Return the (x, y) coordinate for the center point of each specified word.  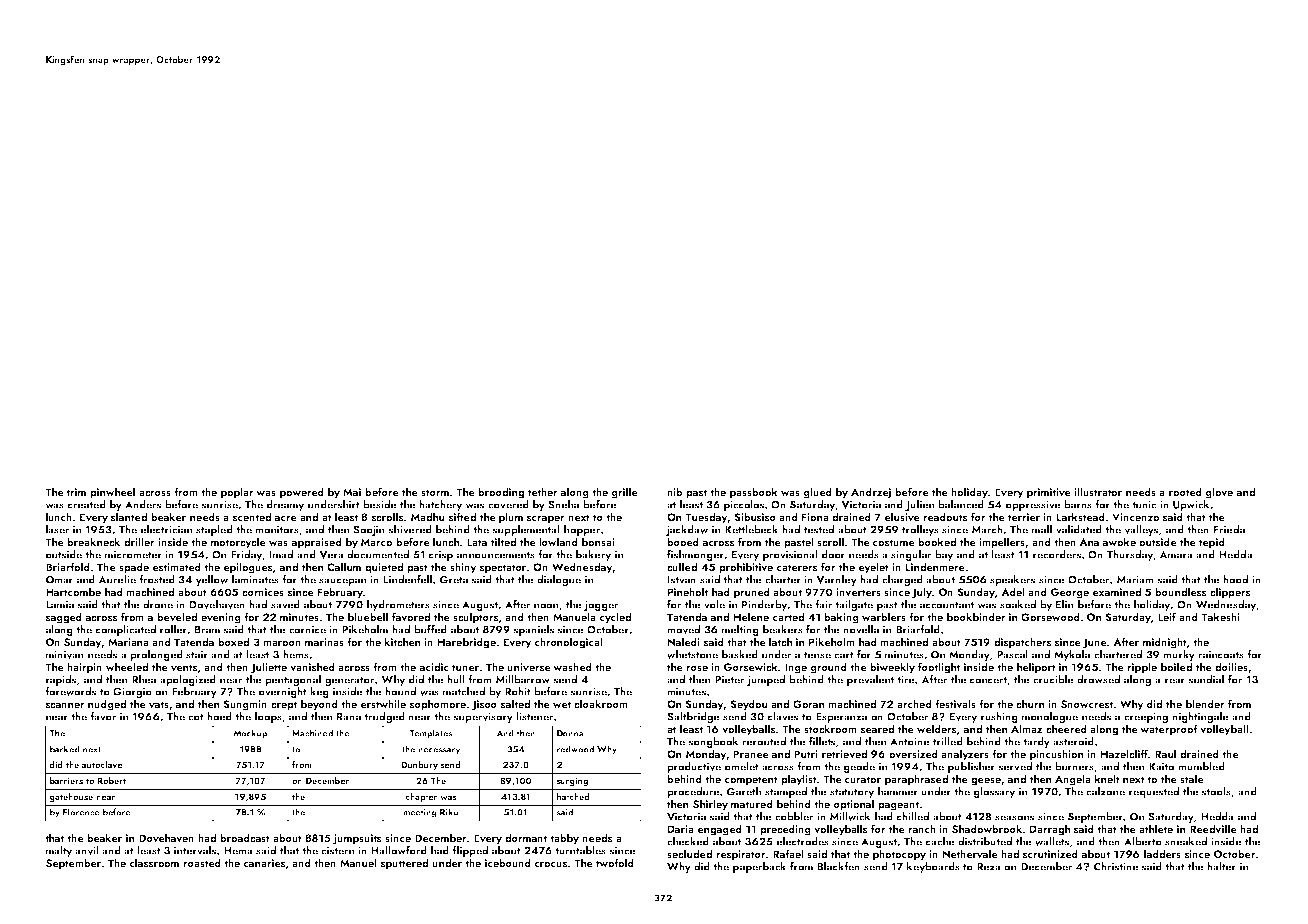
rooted (1185, 491)
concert (989, 681)
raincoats (1221, 654)
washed (572, 667)
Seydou (748, 705)
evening (221, 618)
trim (76, 492)
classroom (154, 862)
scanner (65, 705)
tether (543, 491)
